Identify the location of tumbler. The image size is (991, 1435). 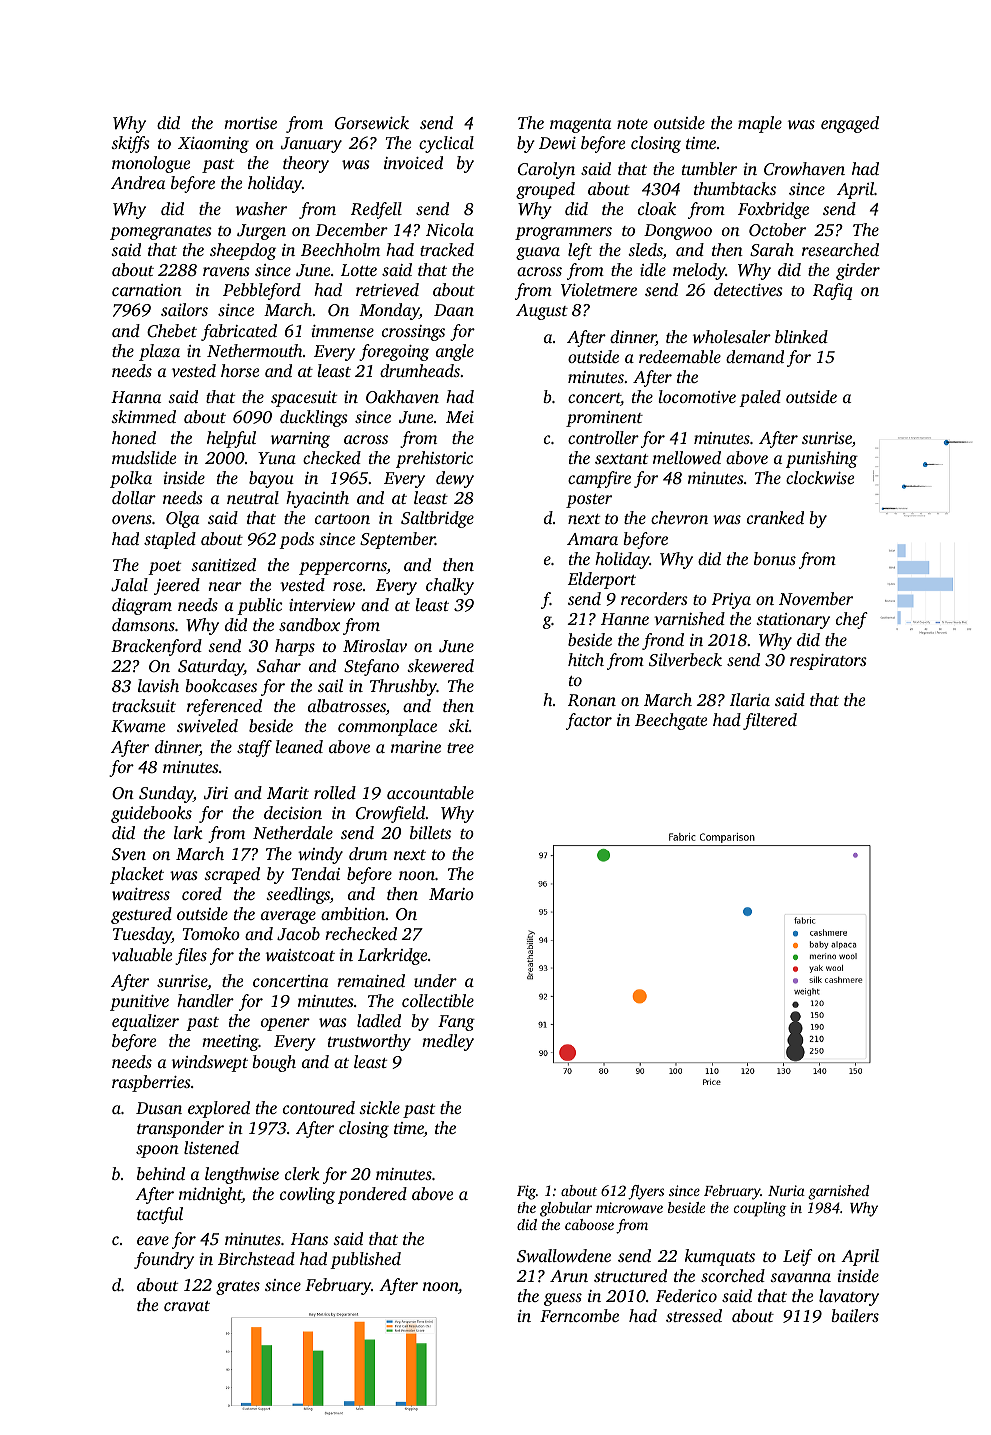
(709, 168).
